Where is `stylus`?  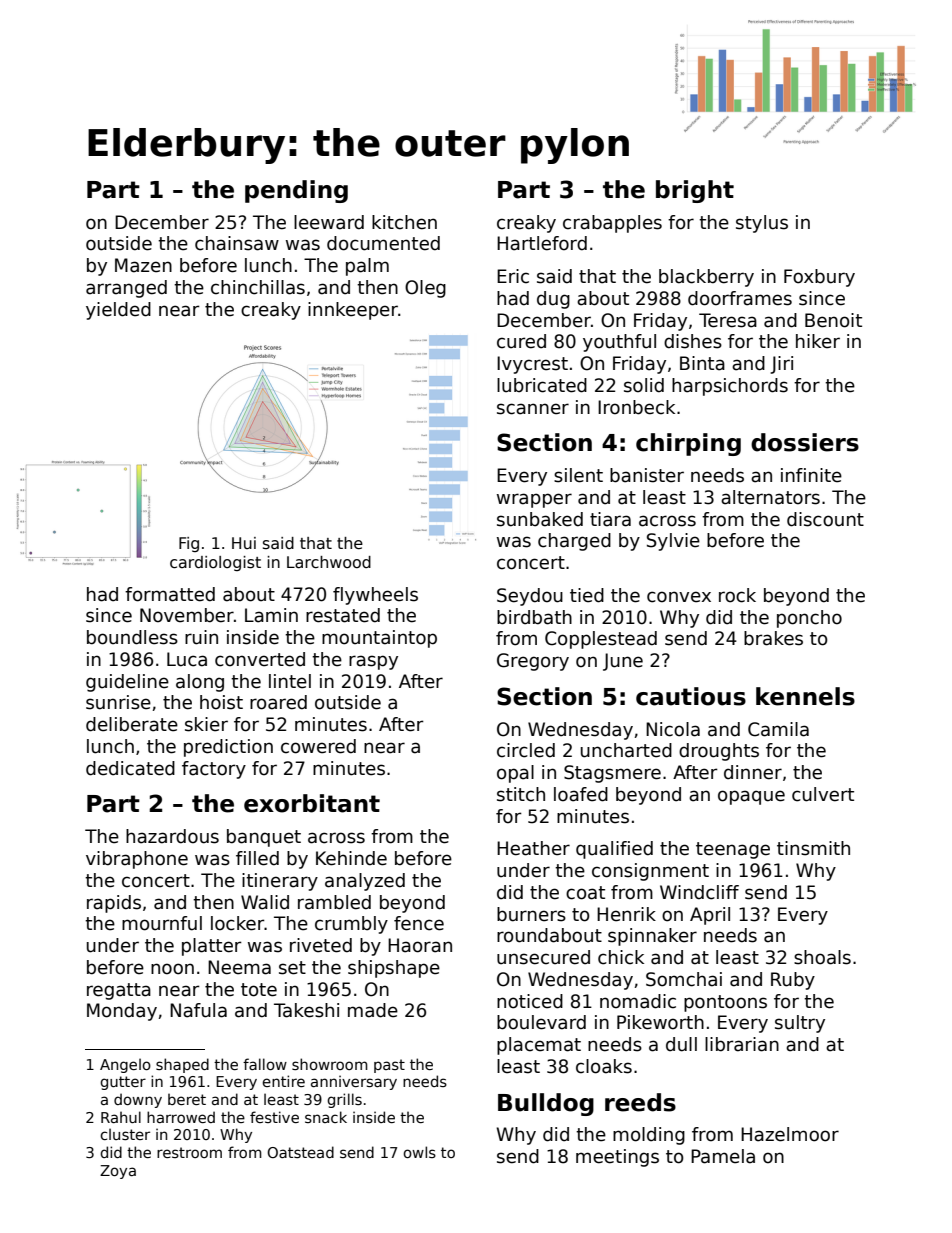
stylus is located at coordinates (762, 224).
